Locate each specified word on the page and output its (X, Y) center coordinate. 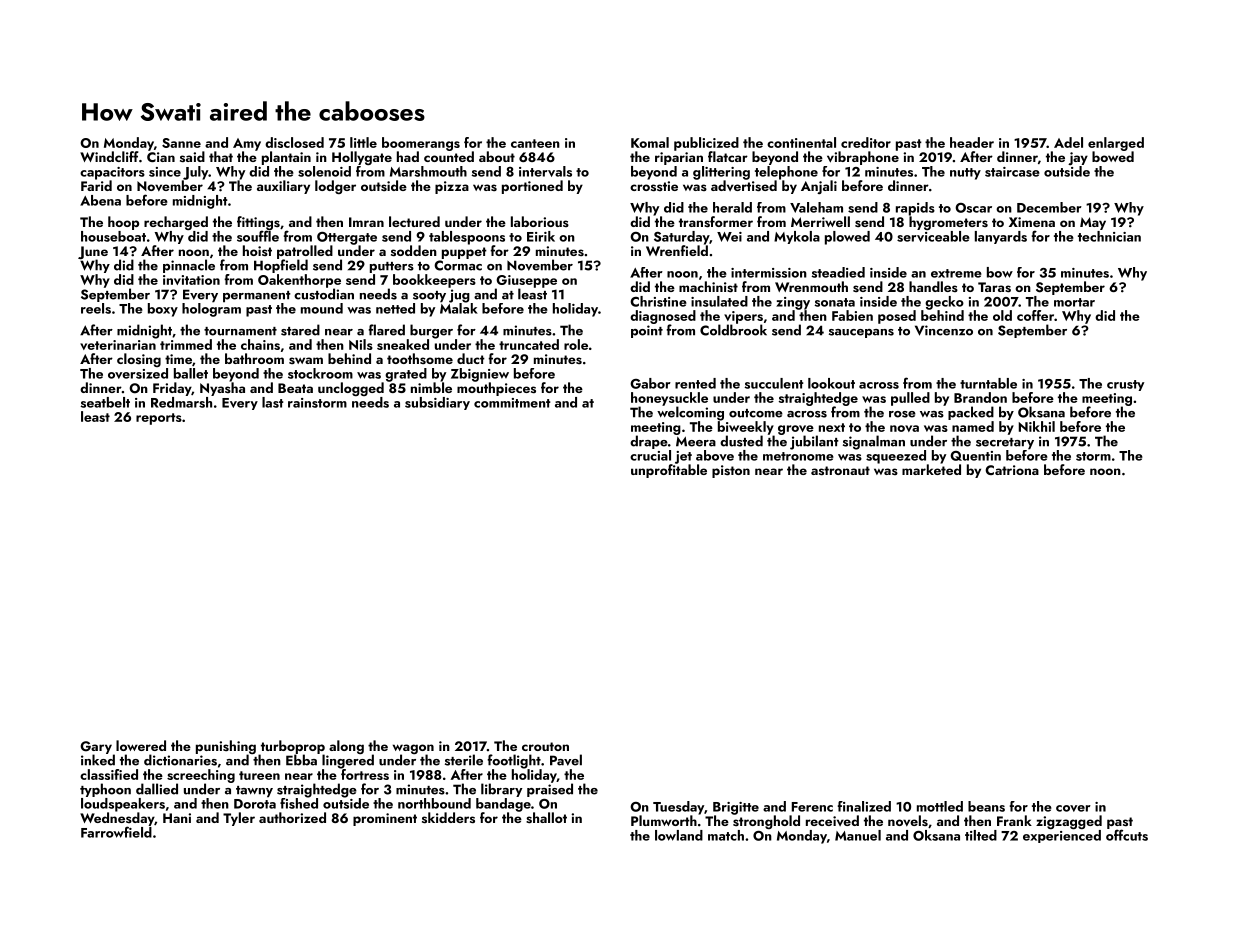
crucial (650, 455)
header (972, 142)
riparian (679, 158)
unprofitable (669, 471)
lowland (679, 835)
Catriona (1012, 470)
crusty (1125, 385)
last (273, 402)
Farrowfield (116, 832)
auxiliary (283, 187)
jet (683, 457)
